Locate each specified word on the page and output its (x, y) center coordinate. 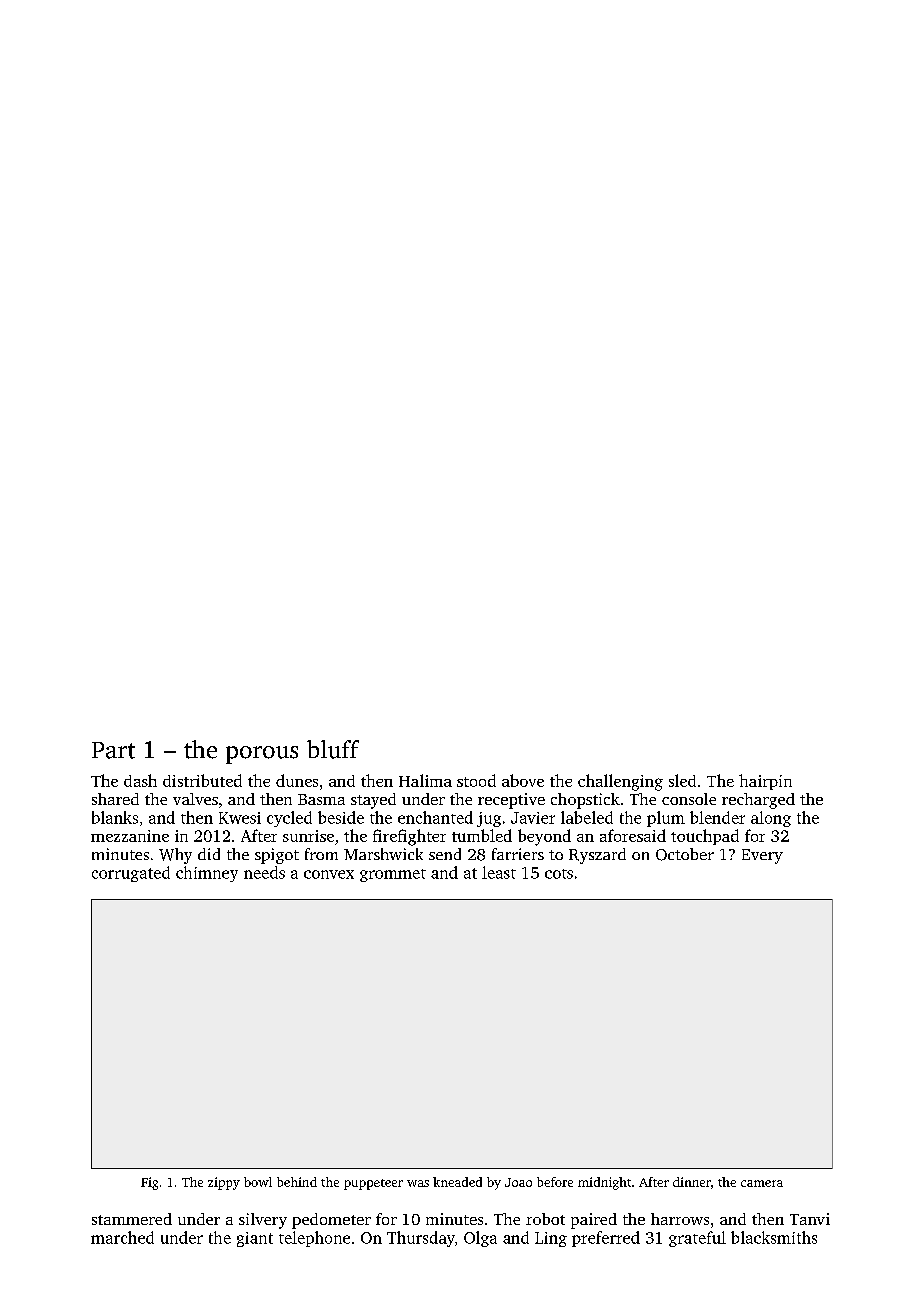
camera (762, 1183)
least (499, 872)
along (771, 819)
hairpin (765, 782)
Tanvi (810, 1219)
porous (262, 755)
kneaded (457, 1182)
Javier (533, 818)
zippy (224, 1183)
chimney (207, 874)
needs (264, 872)
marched (122, 1237)
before (555, 1182)
